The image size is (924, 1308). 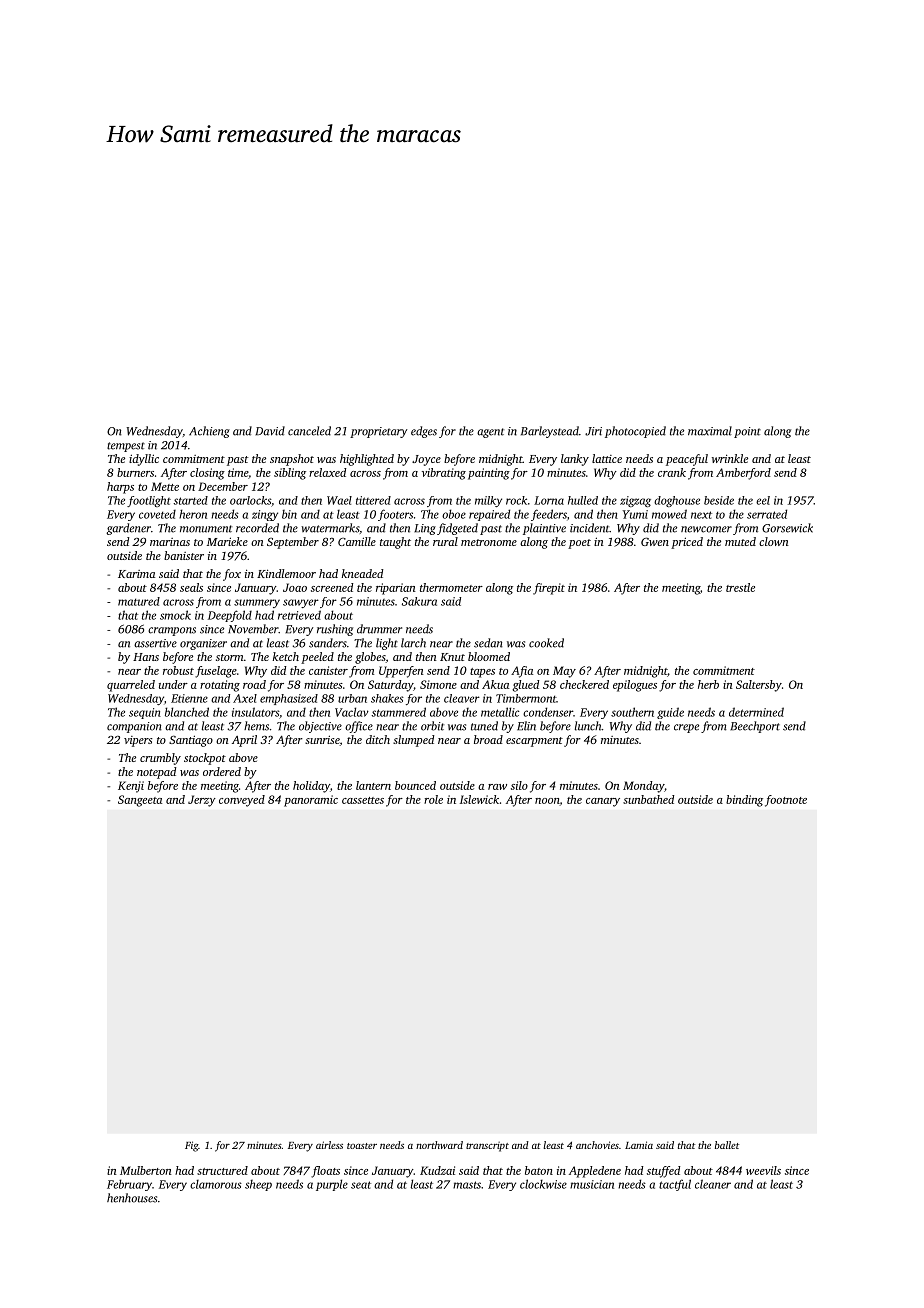 I want to click on sunbathed, so click(x=649, y=799).
